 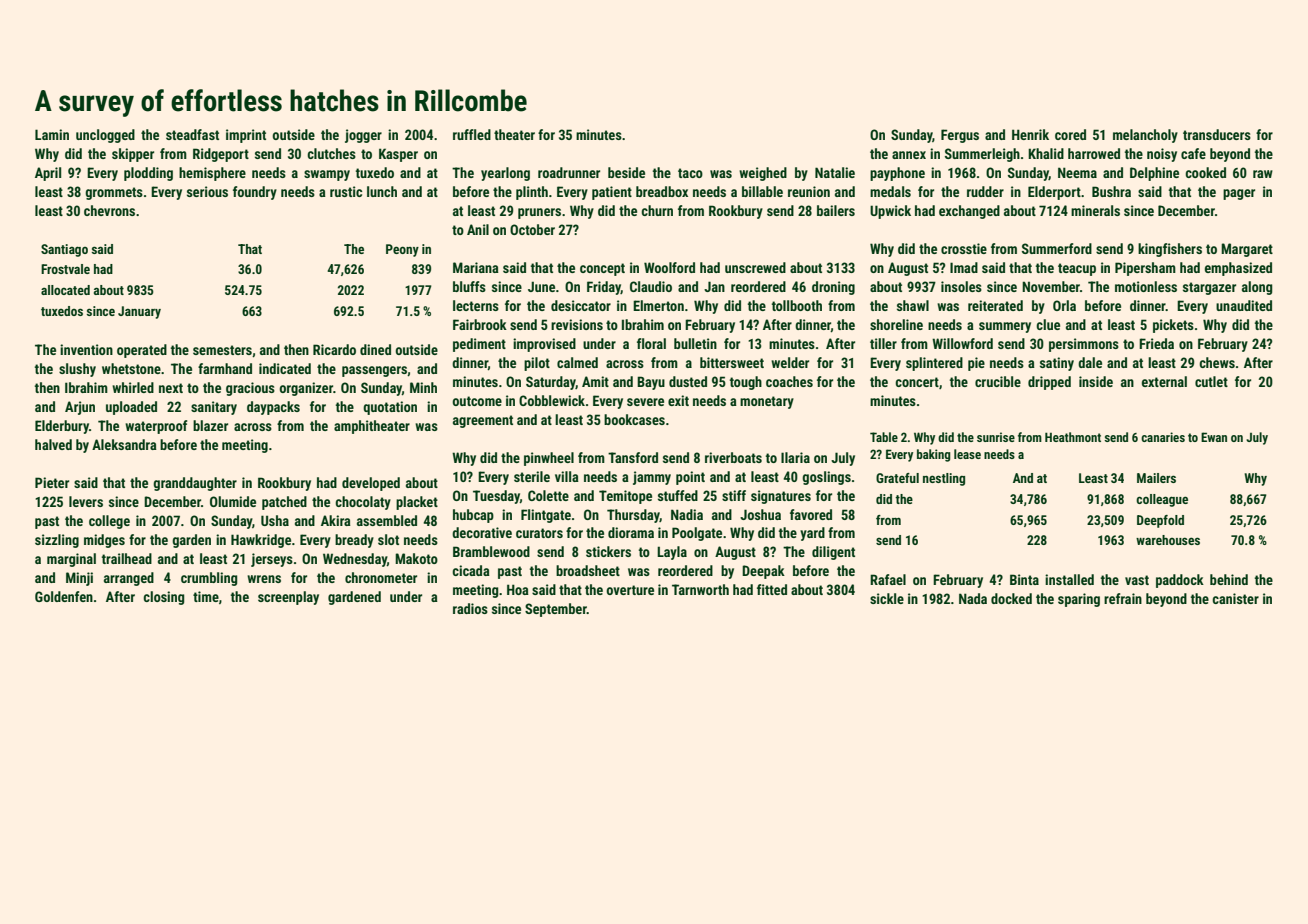 I want to click on favored, so click(x=811, y=514).
